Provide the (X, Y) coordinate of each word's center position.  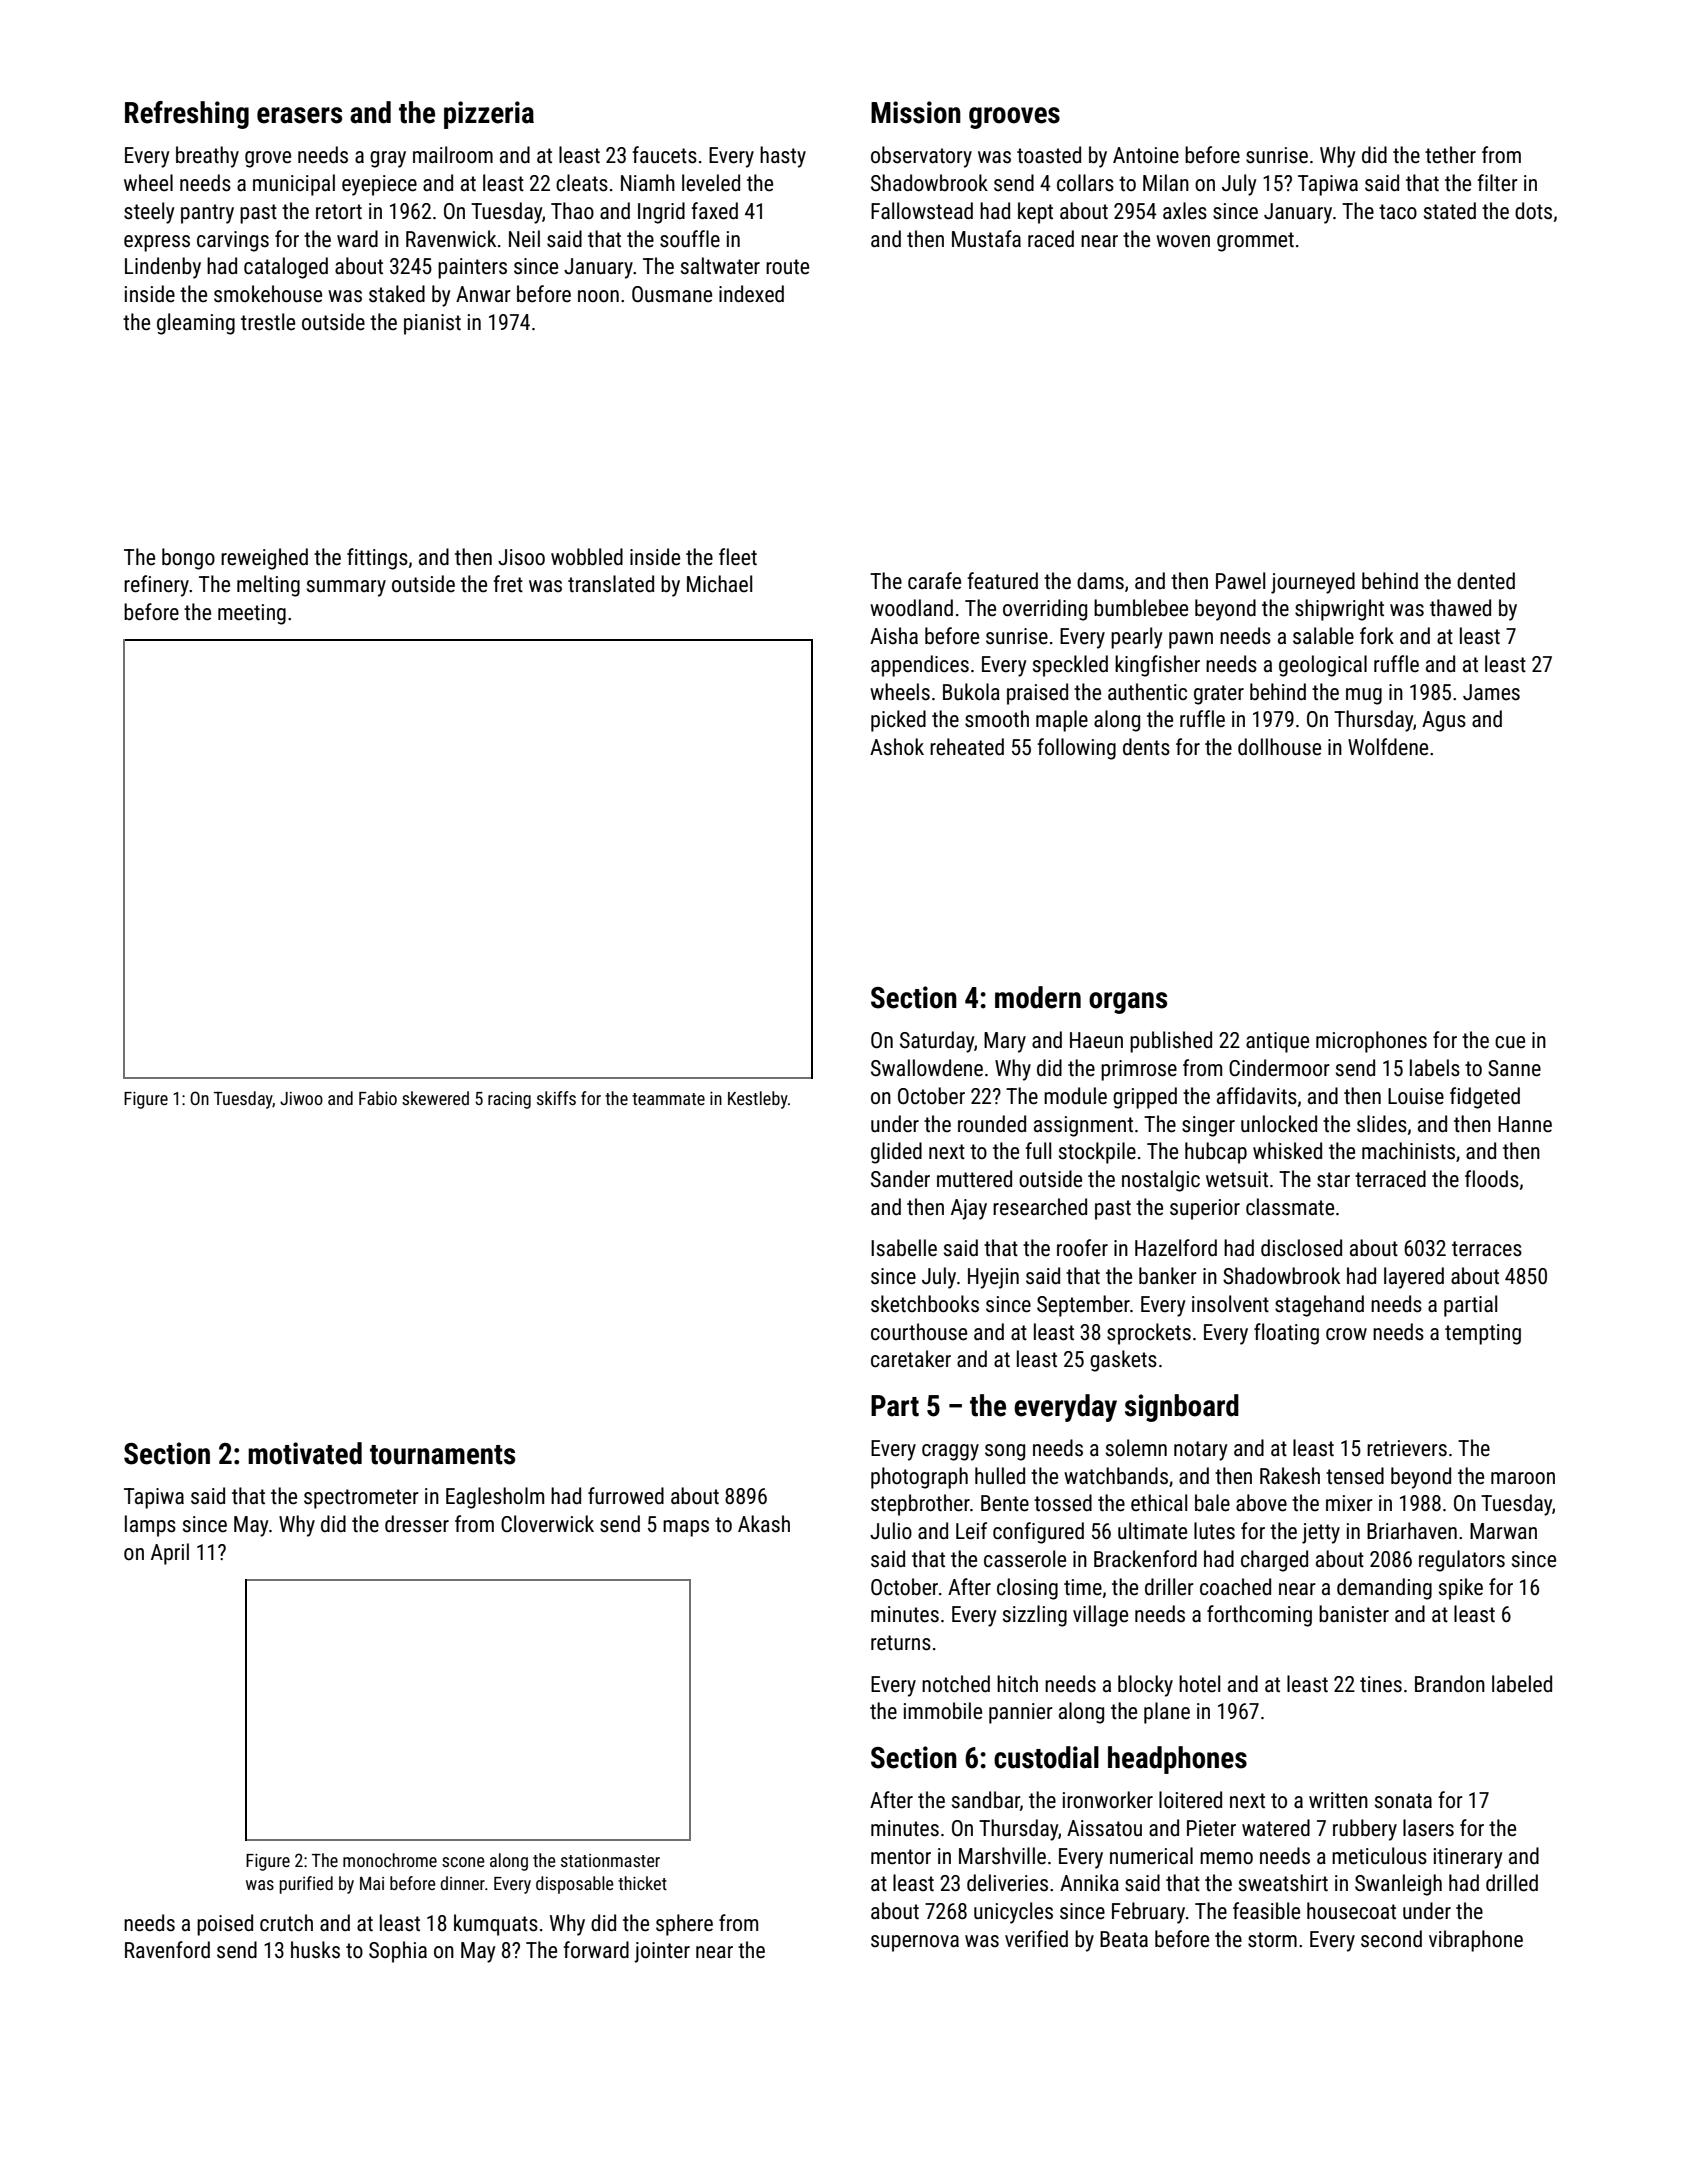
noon (598, 296)
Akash (764, 1524)
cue (1510, 1042)
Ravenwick (451, 239)
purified (306, 1885)
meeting (252, 614)
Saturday (937, 1042)
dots (1533, 211)
